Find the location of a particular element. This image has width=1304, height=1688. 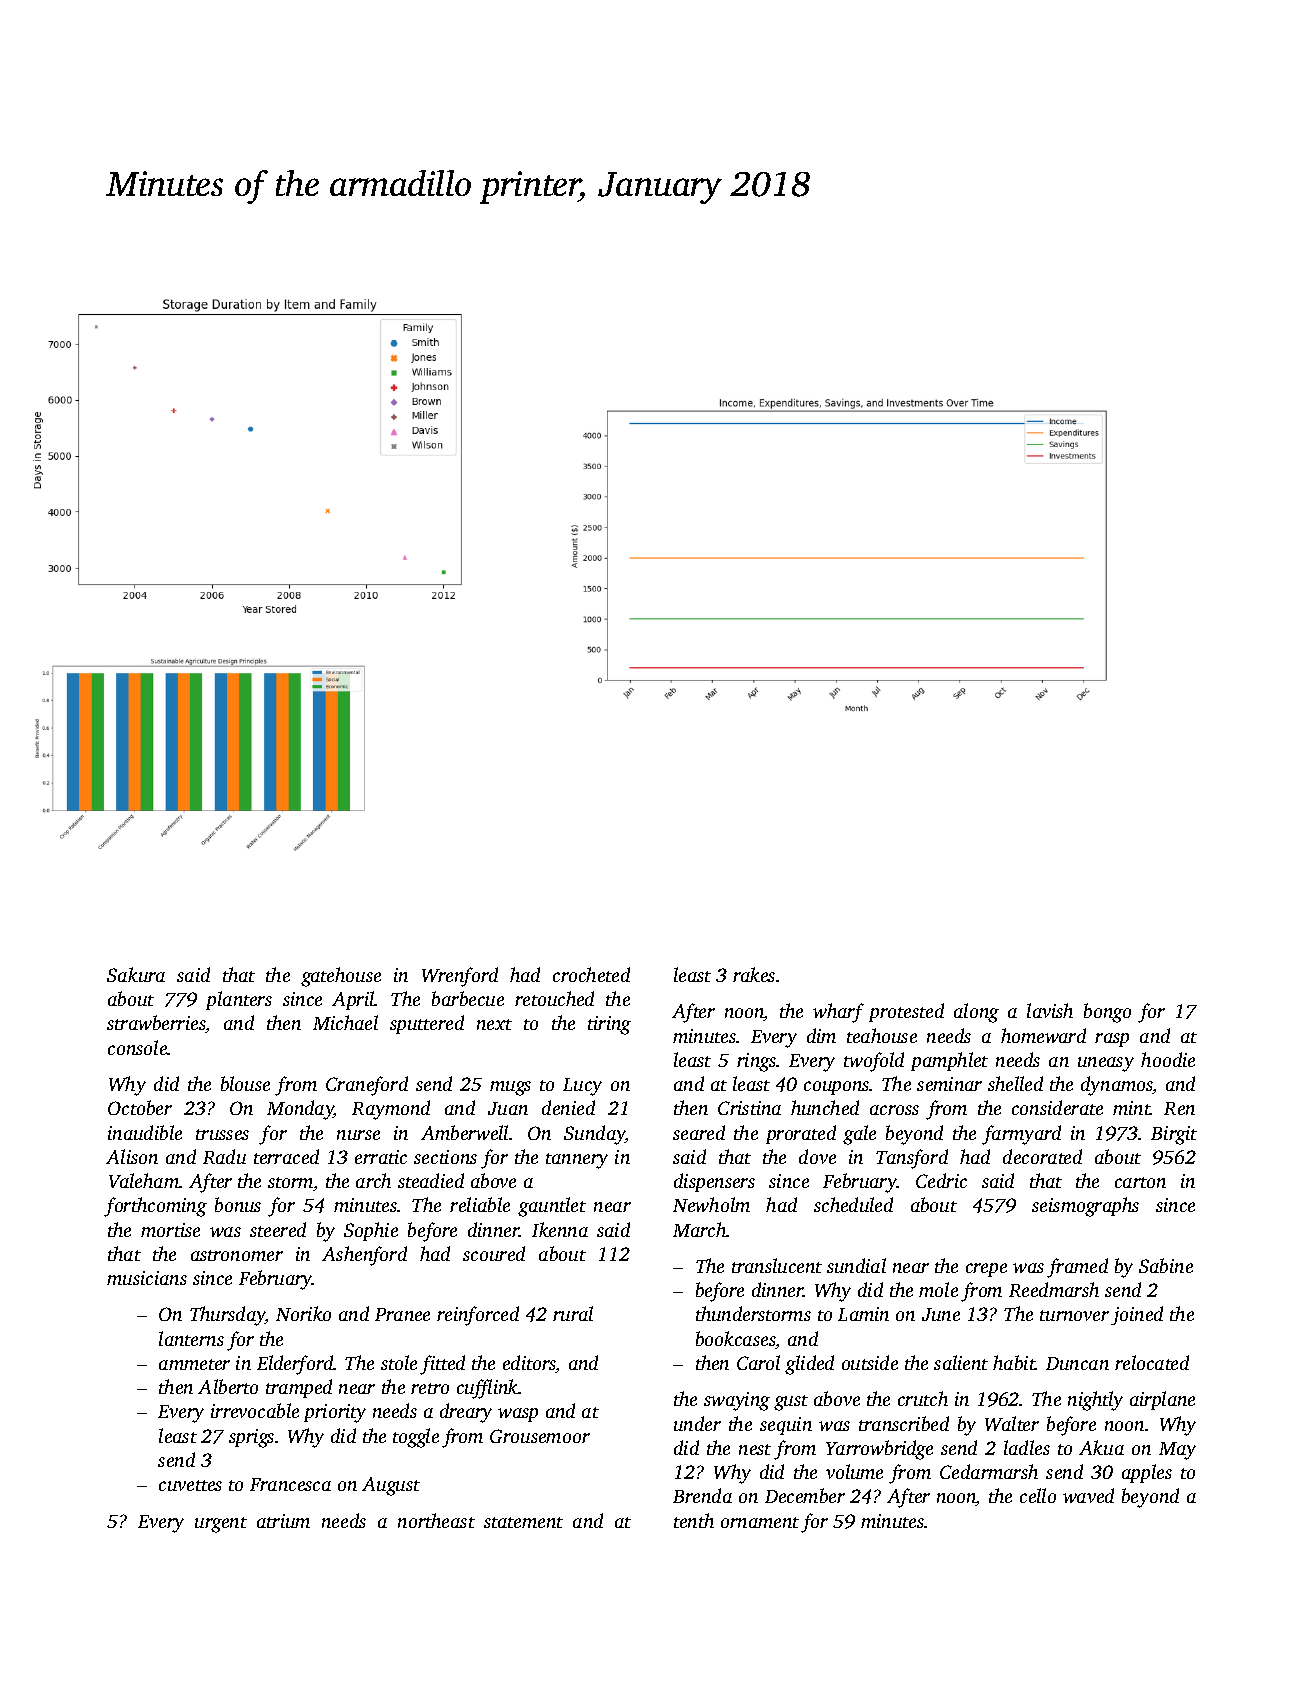

urgent is located at coordinates (221, 1525).
